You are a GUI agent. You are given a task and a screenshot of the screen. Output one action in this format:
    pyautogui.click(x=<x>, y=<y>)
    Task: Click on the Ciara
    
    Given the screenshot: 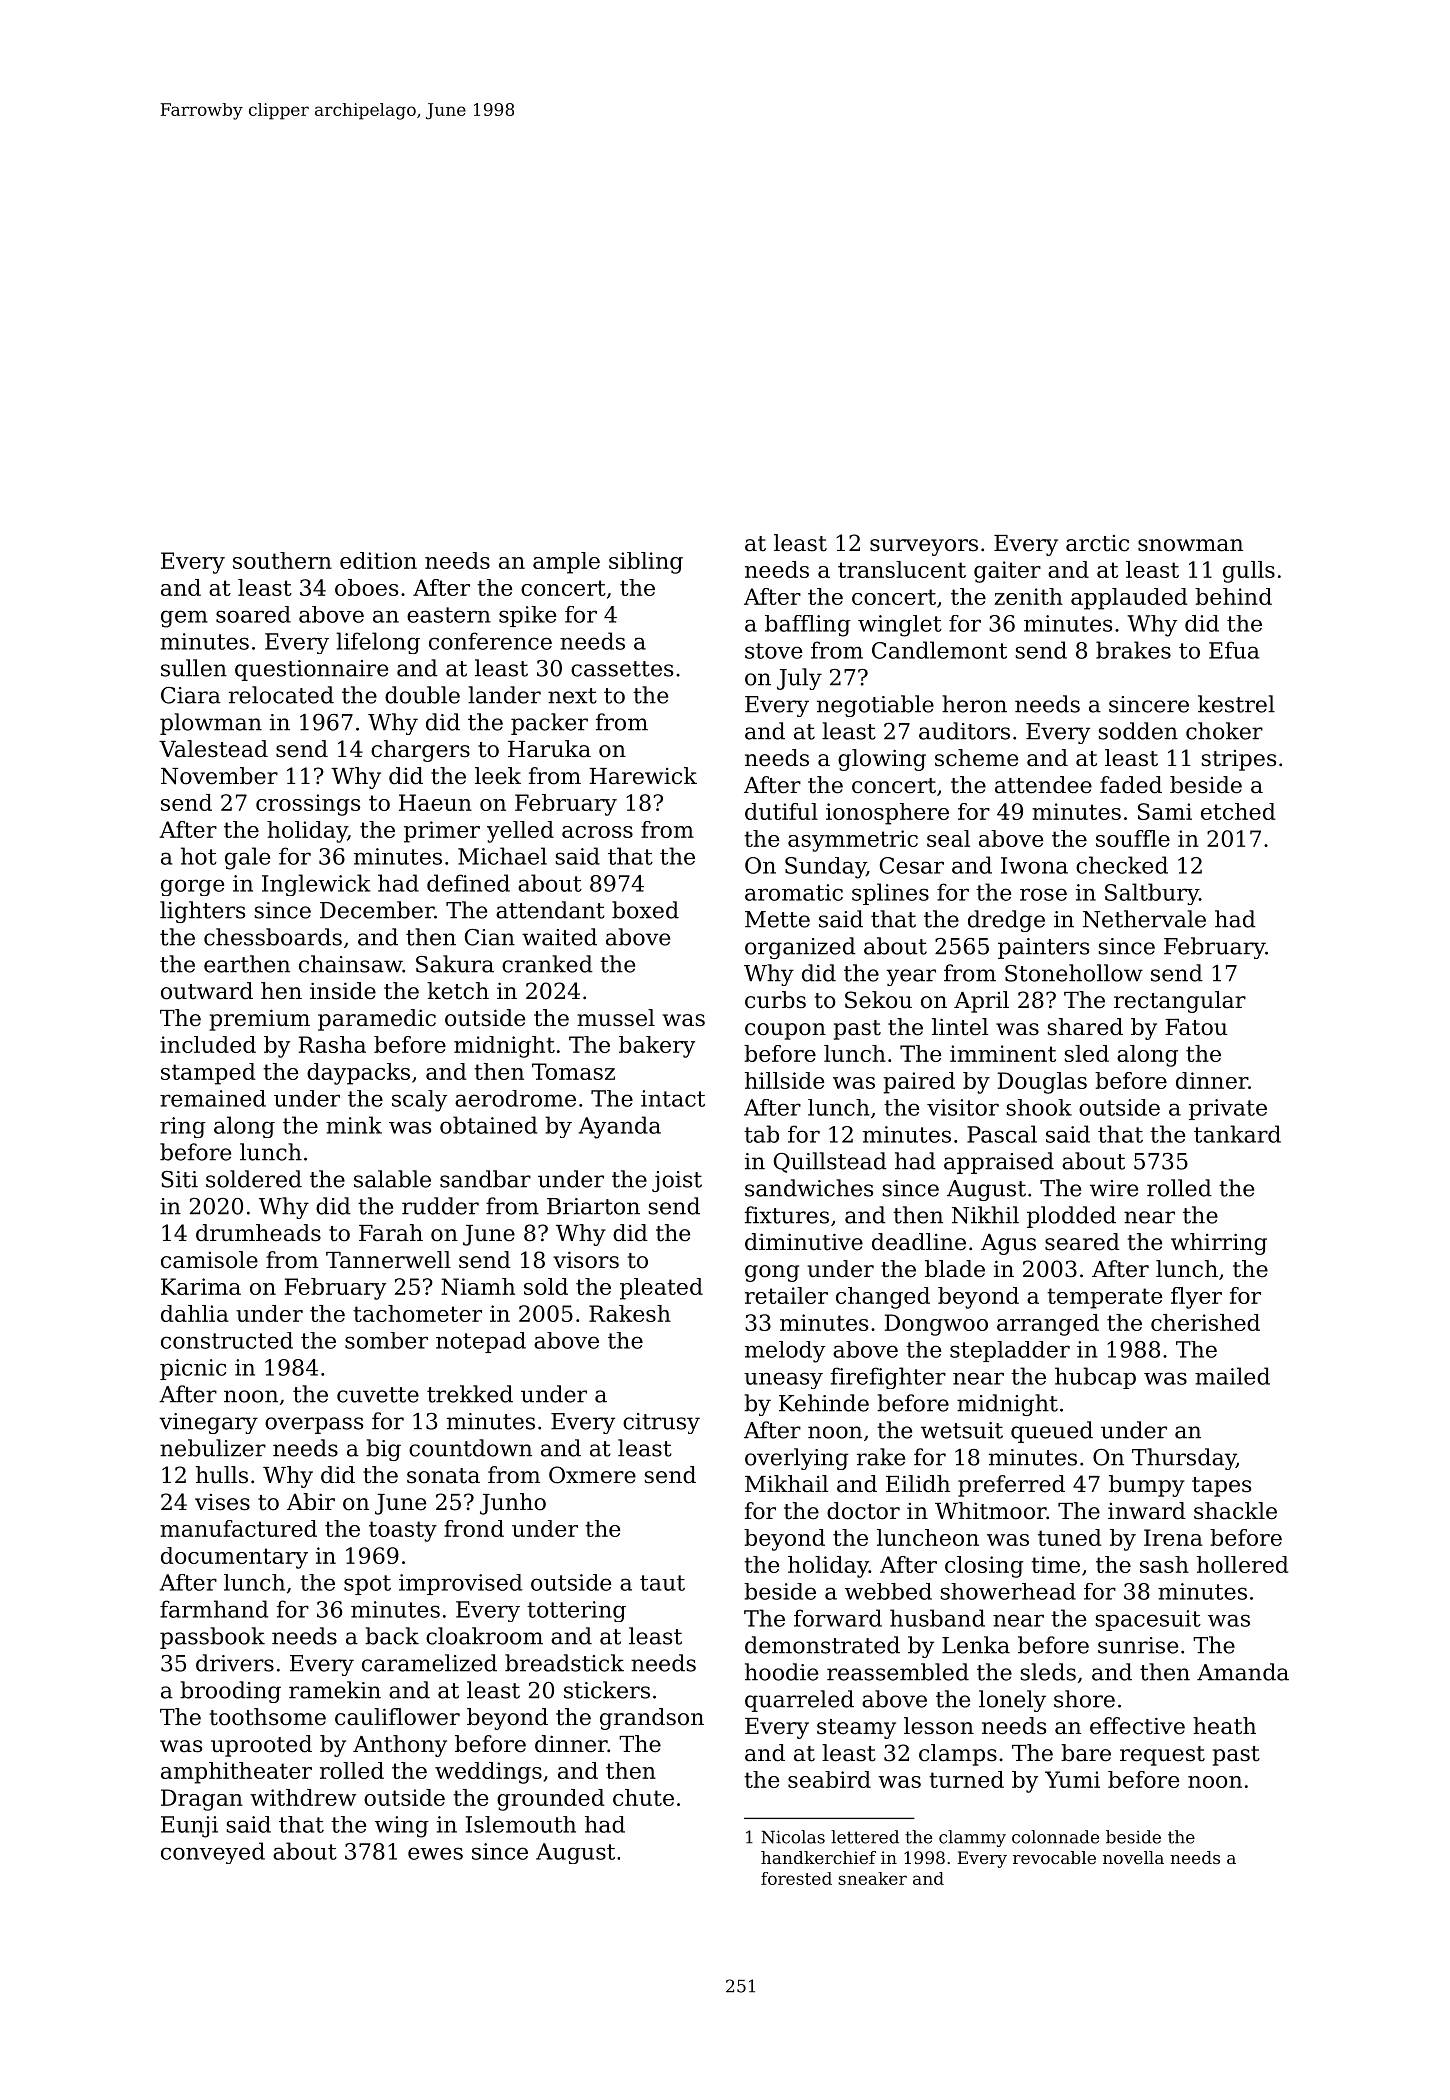 What is the action you would take?
    pyautogui.click(x=191, y=695)
